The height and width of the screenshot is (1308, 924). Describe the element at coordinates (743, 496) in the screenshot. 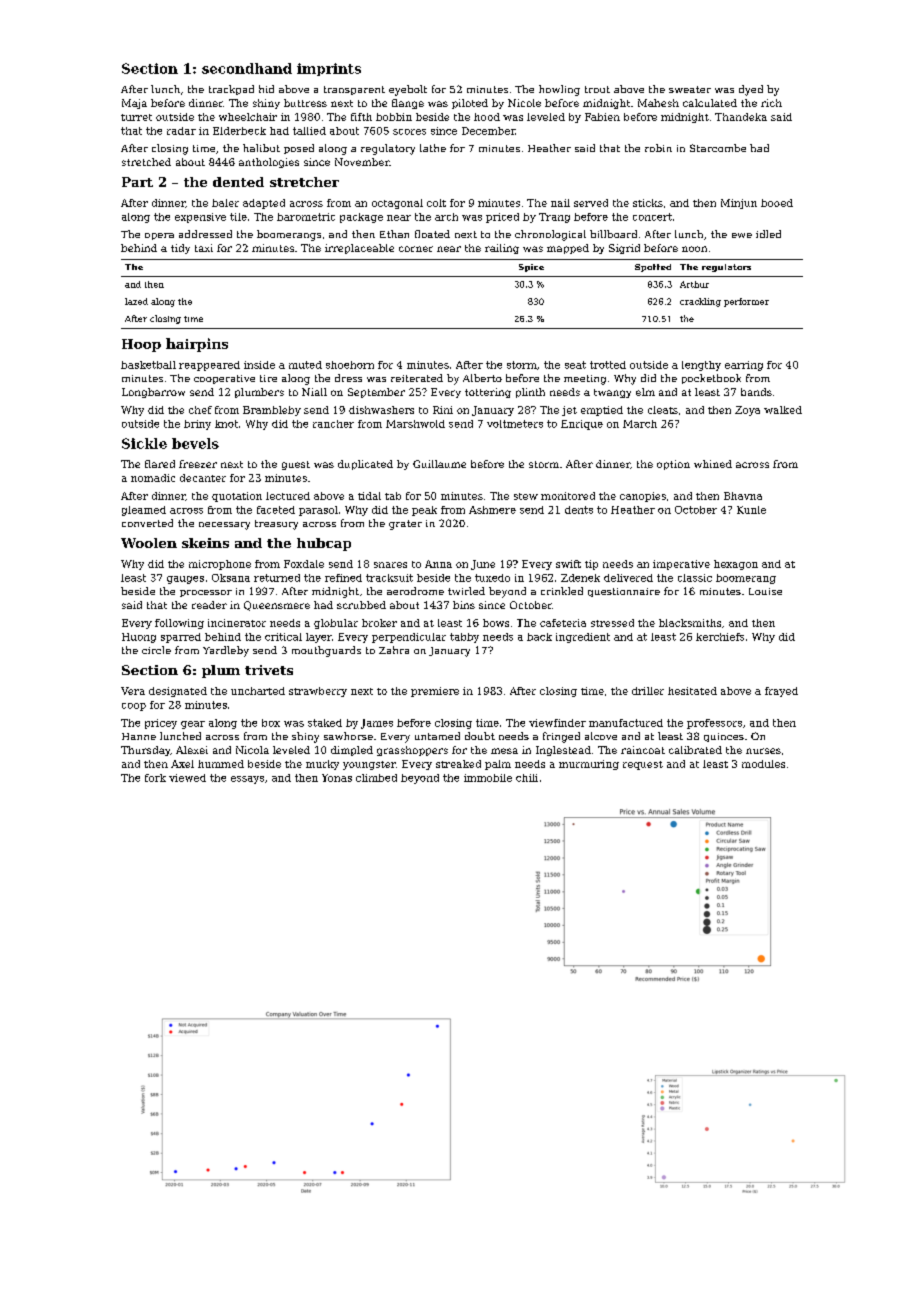

I see `Bhavna` at that location.
